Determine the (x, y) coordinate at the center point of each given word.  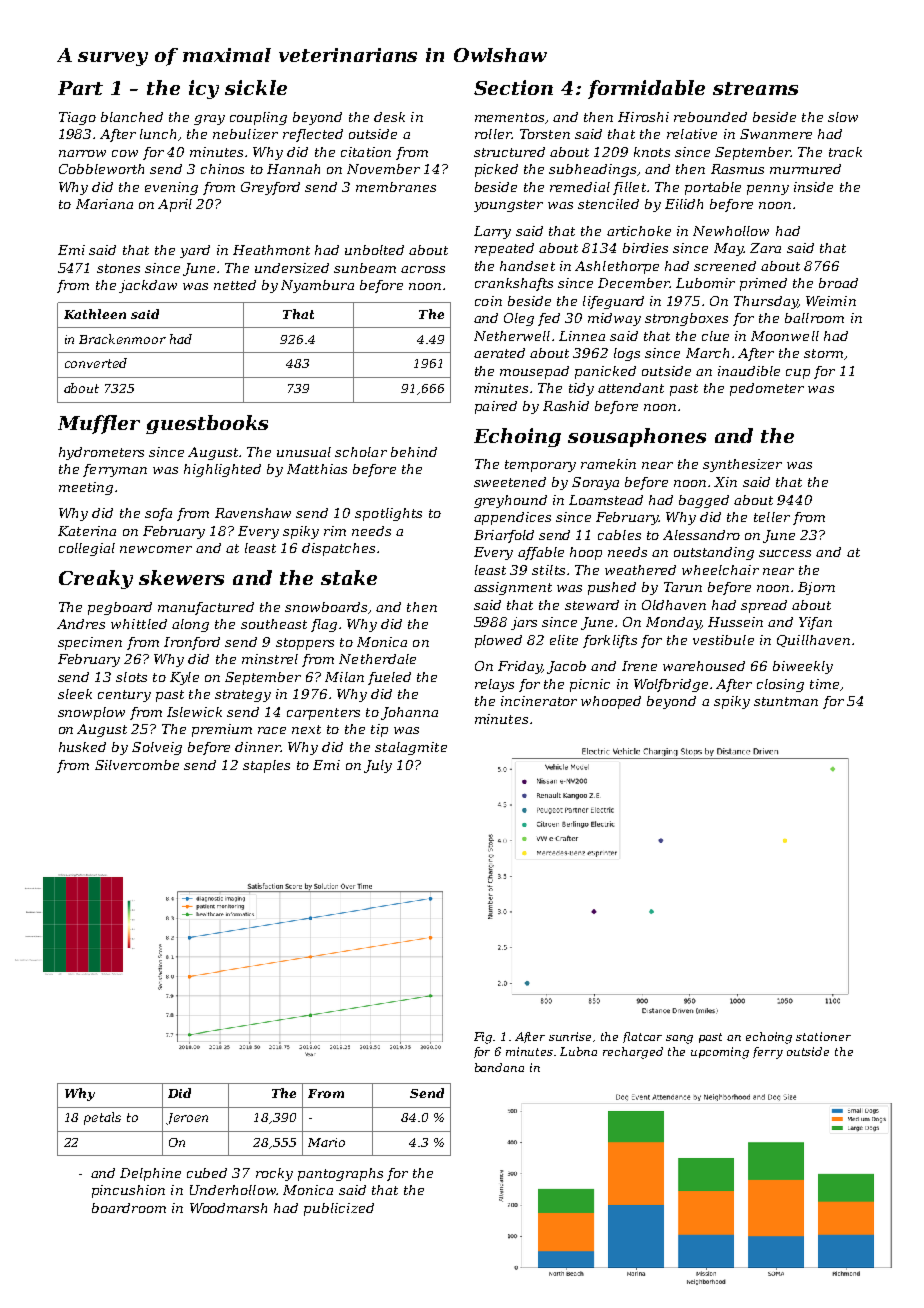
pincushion (128, 1191)
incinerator (539, 701)
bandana (499, 1067)
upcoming (720, 1053)
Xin (725, 482)
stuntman (786, 701)
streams (755, 88)
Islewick (194, 712)
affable (541, 553)
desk (389, 117)
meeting (86, 488)
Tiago (77, 118)
